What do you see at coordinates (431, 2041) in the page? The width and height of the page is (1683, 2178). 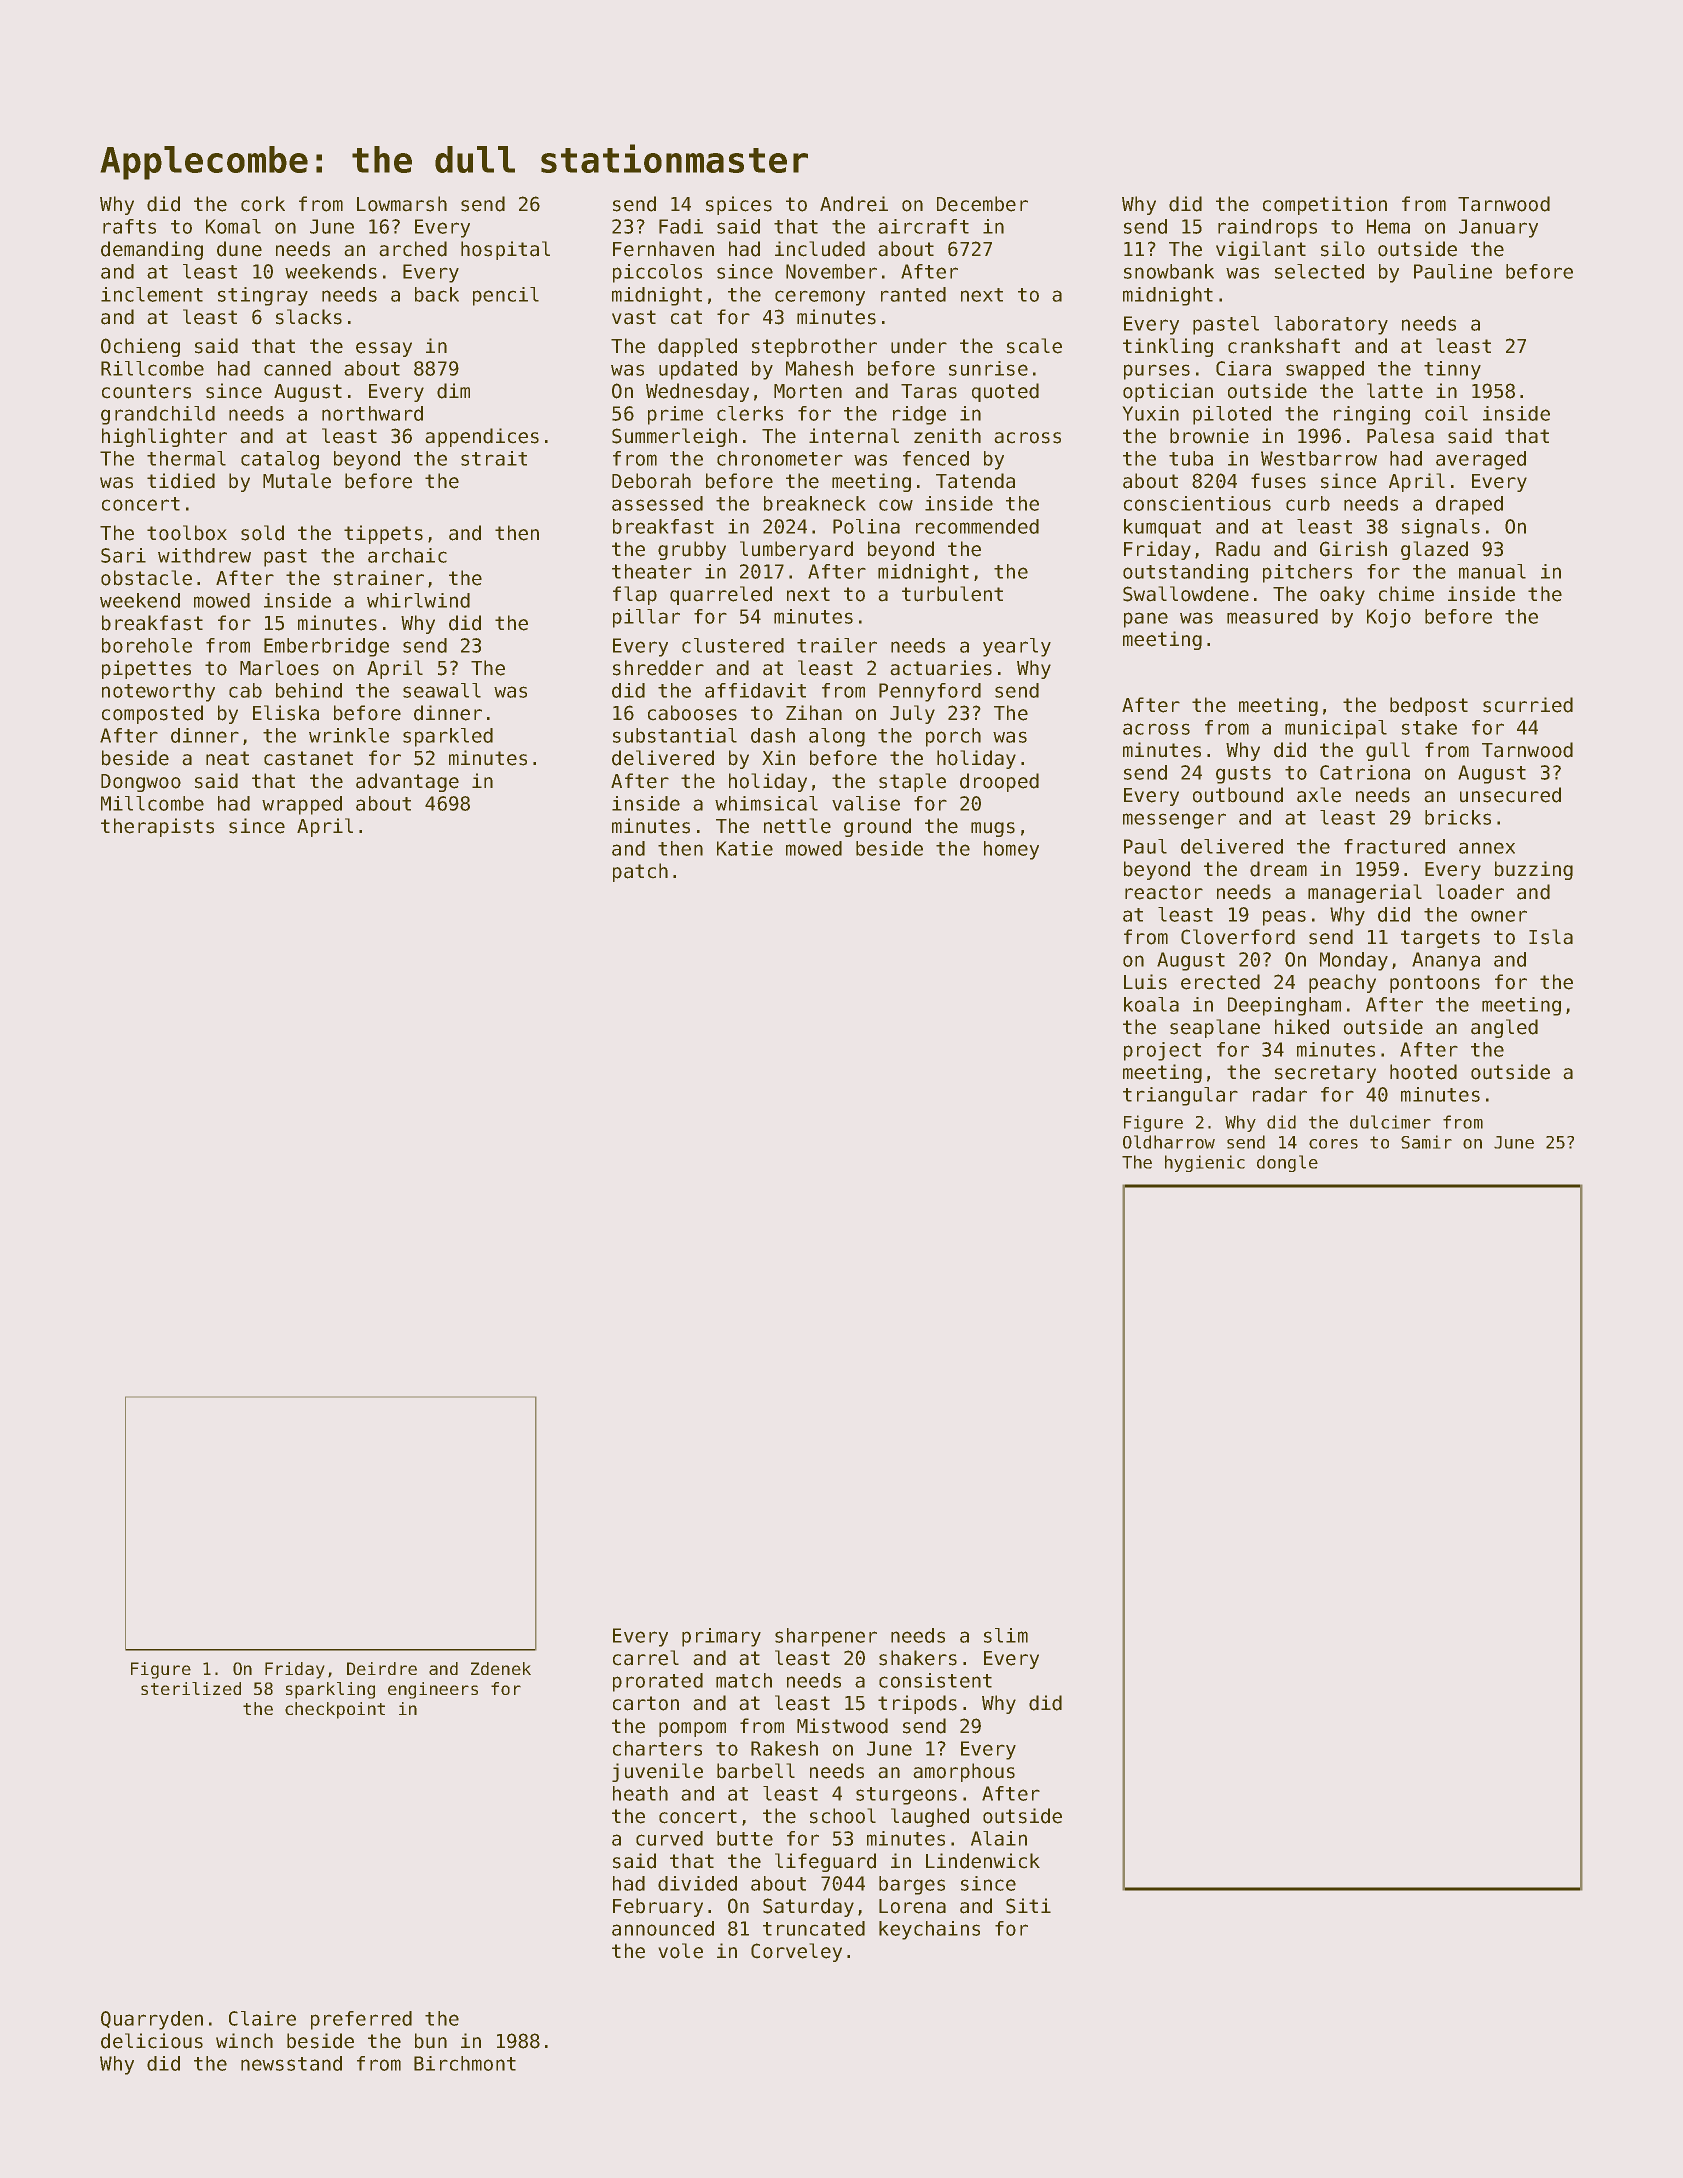 I see `bun` at bounding box center [431, 2041].
